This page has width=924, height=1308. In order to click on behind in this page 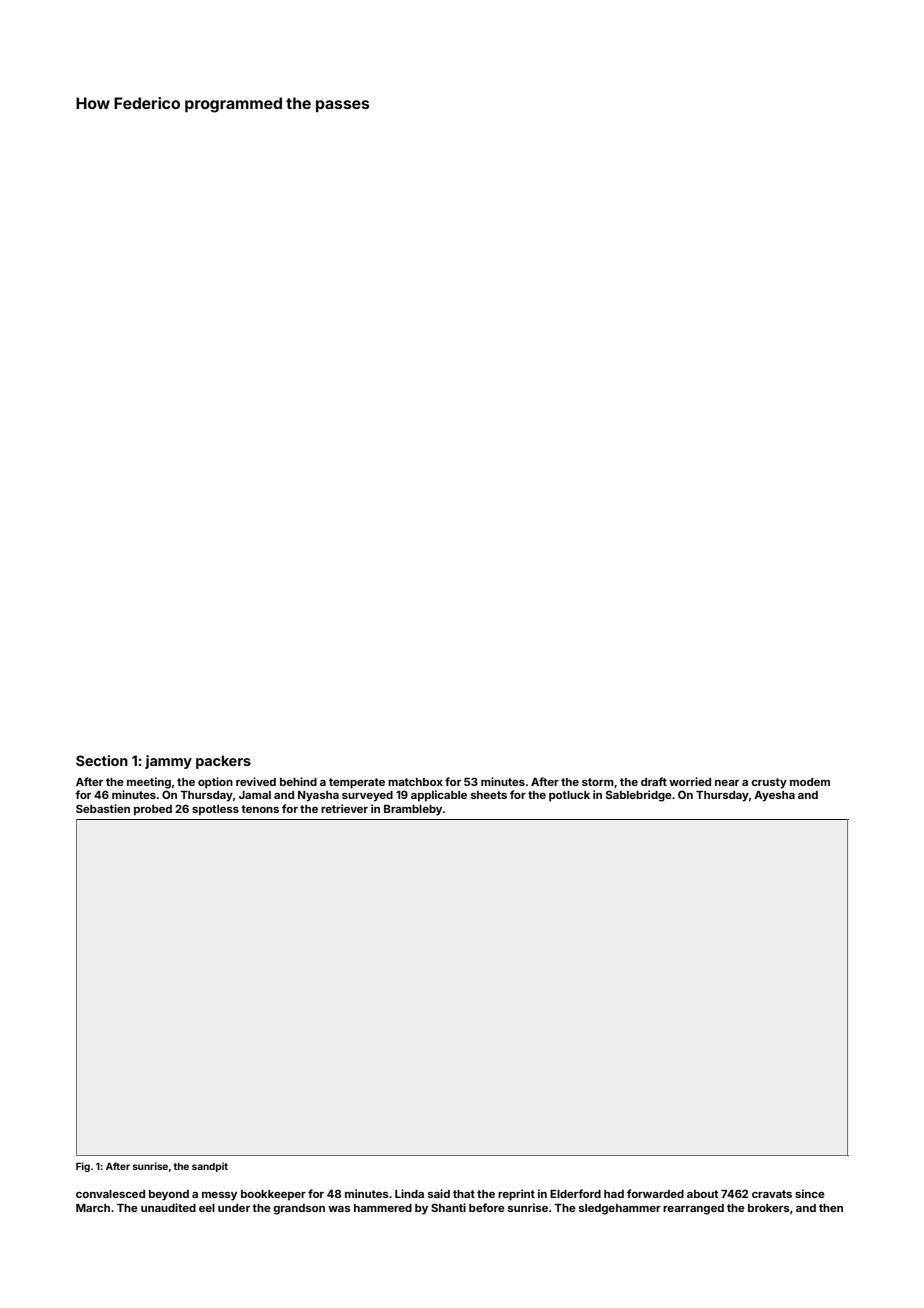, I will do `click(298, 781)`.
